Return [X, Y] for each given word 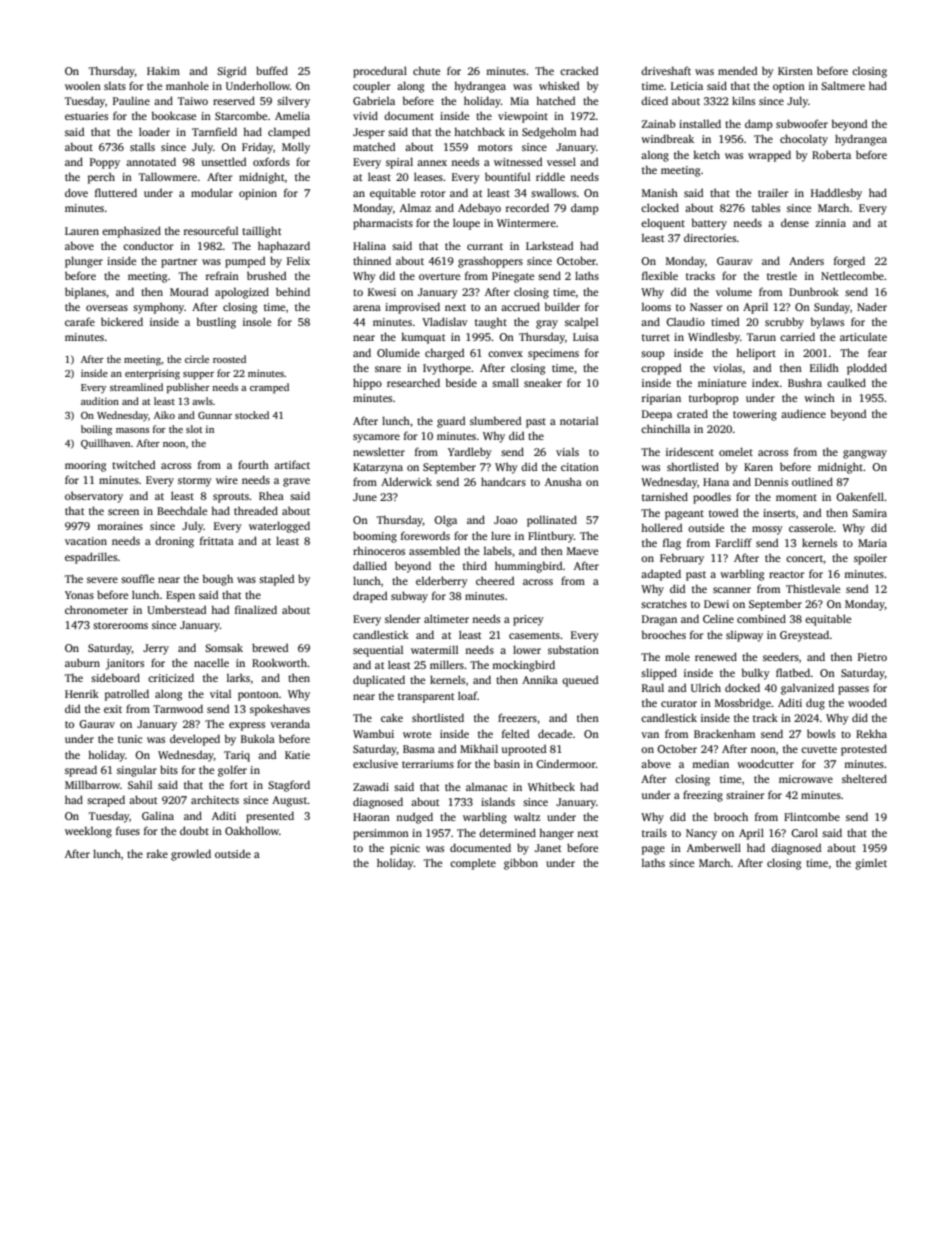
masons [132, 430]
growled [191, 855]
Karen [758, 467]
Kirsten [795, 71]
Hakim [163, 70]
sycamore [376, 438]
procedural [380, 72]
